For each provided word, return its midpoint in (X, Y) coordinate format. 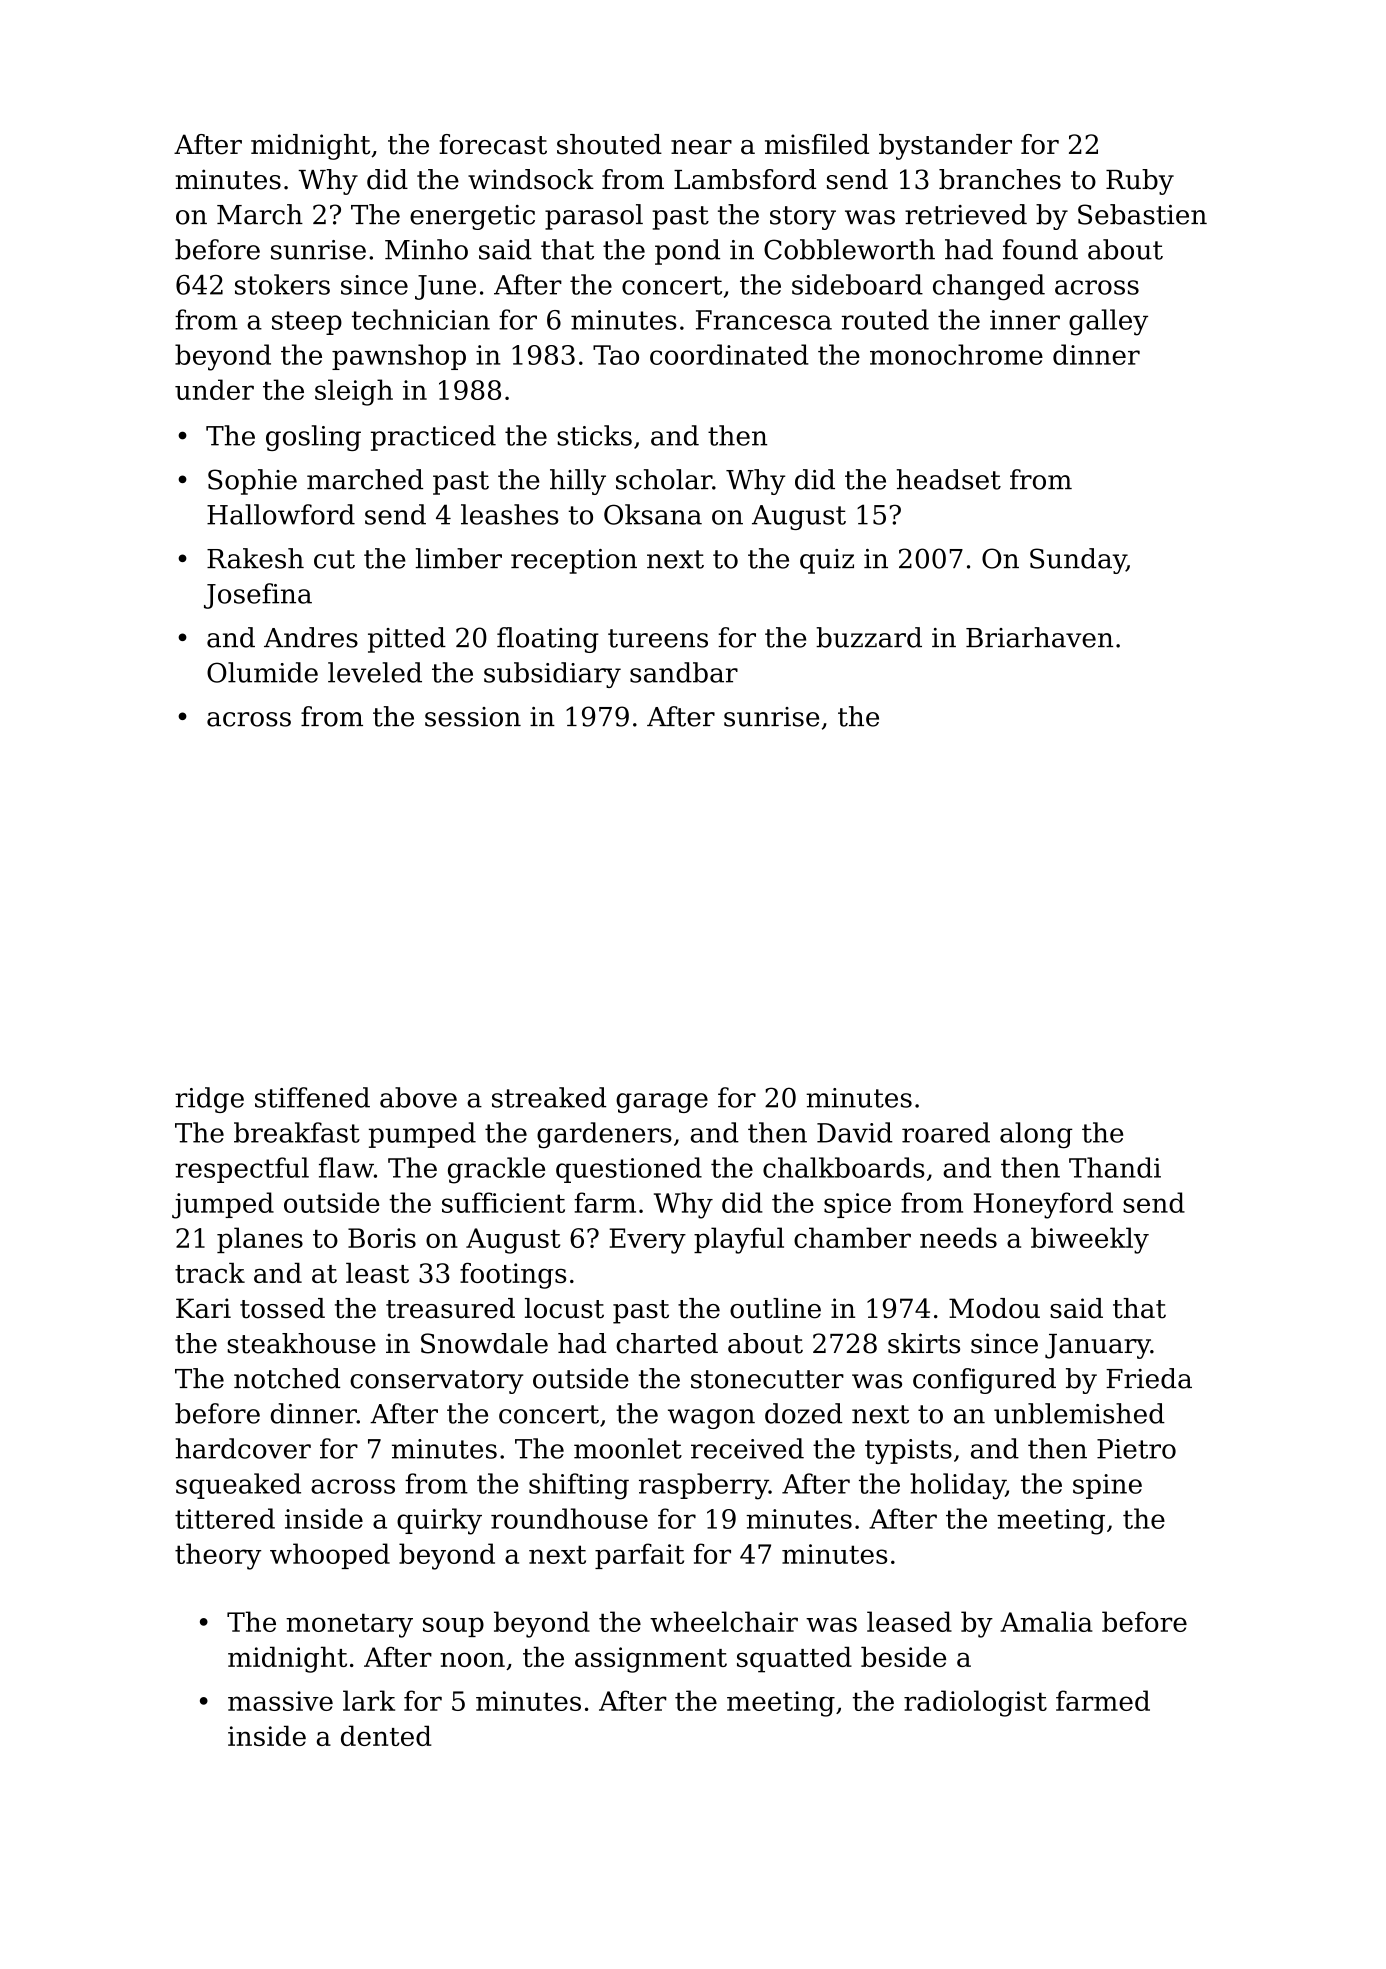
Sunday (1078, 561)
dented (386, 1735)
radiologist (975, 1703)
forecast (493, 144)
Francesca (764, 320)
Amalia (1046, 1621)
